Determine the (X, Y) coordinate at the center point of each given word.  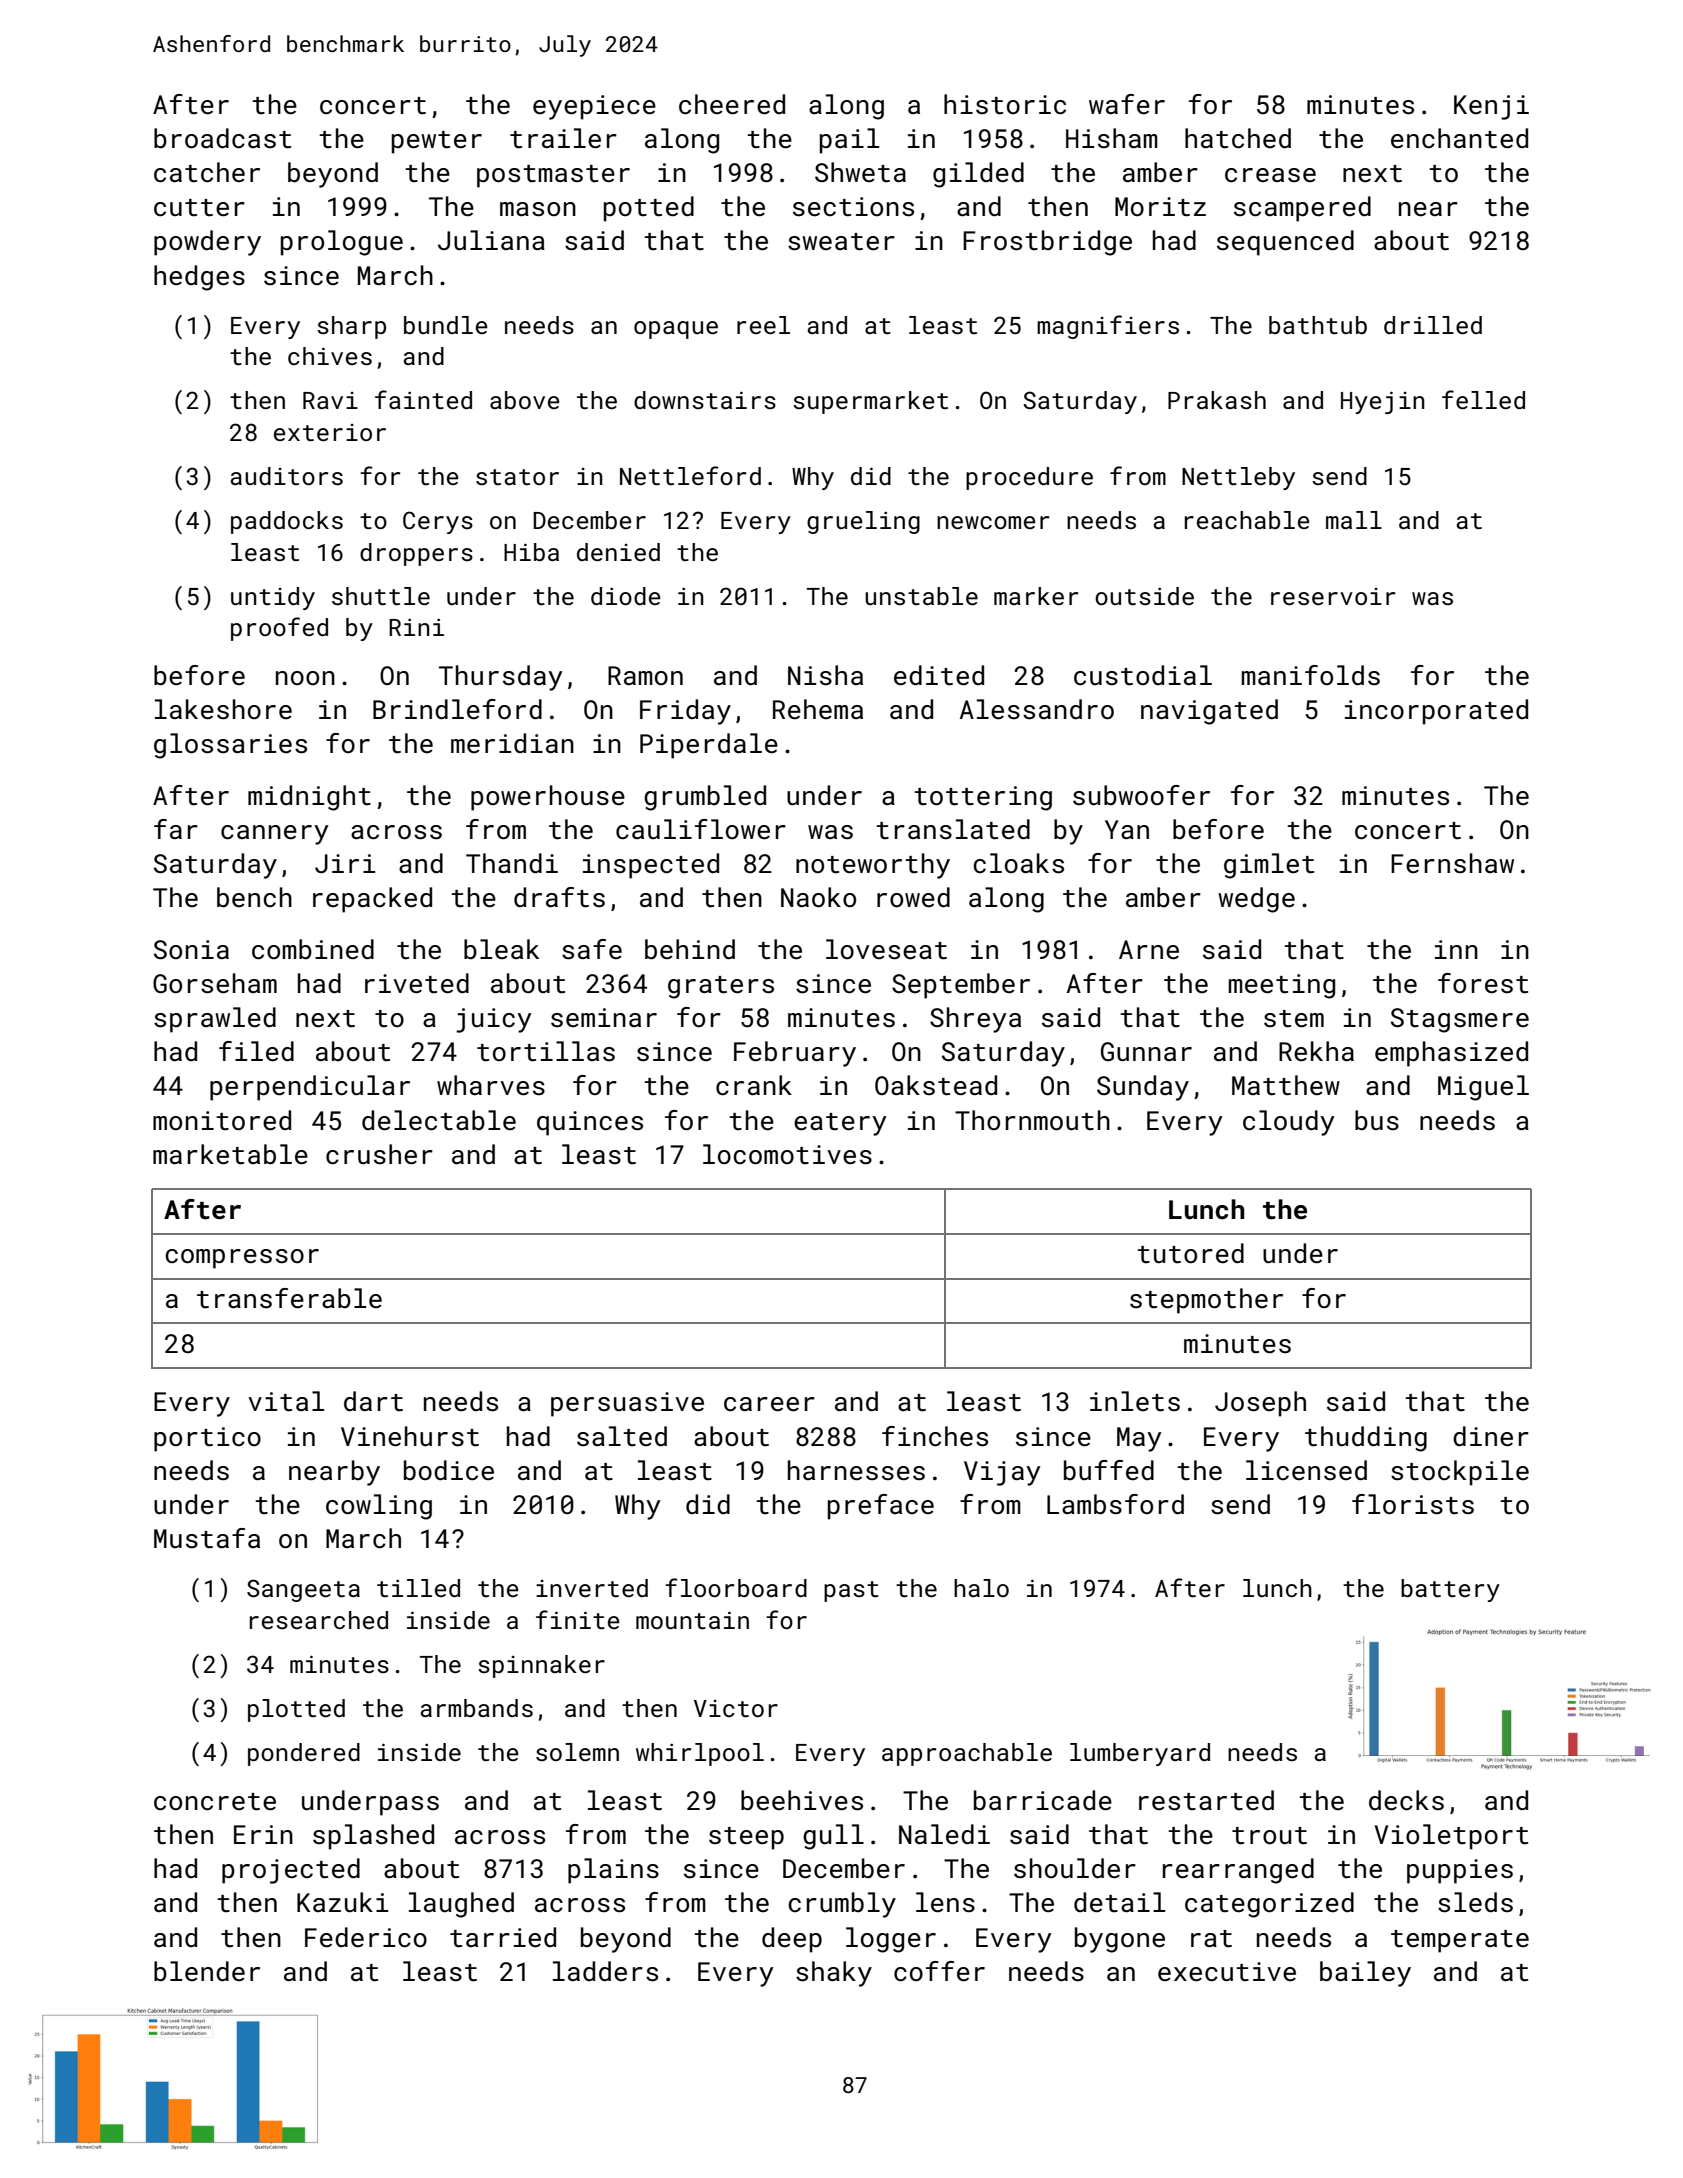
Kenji (1491, 107)
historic (1005, 104)
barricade (1043, 1800)
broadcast (222, 138)
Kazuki (342, 1902)
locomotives (787, 1154)
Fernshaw (1452, 863)
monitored (222, 1120)
